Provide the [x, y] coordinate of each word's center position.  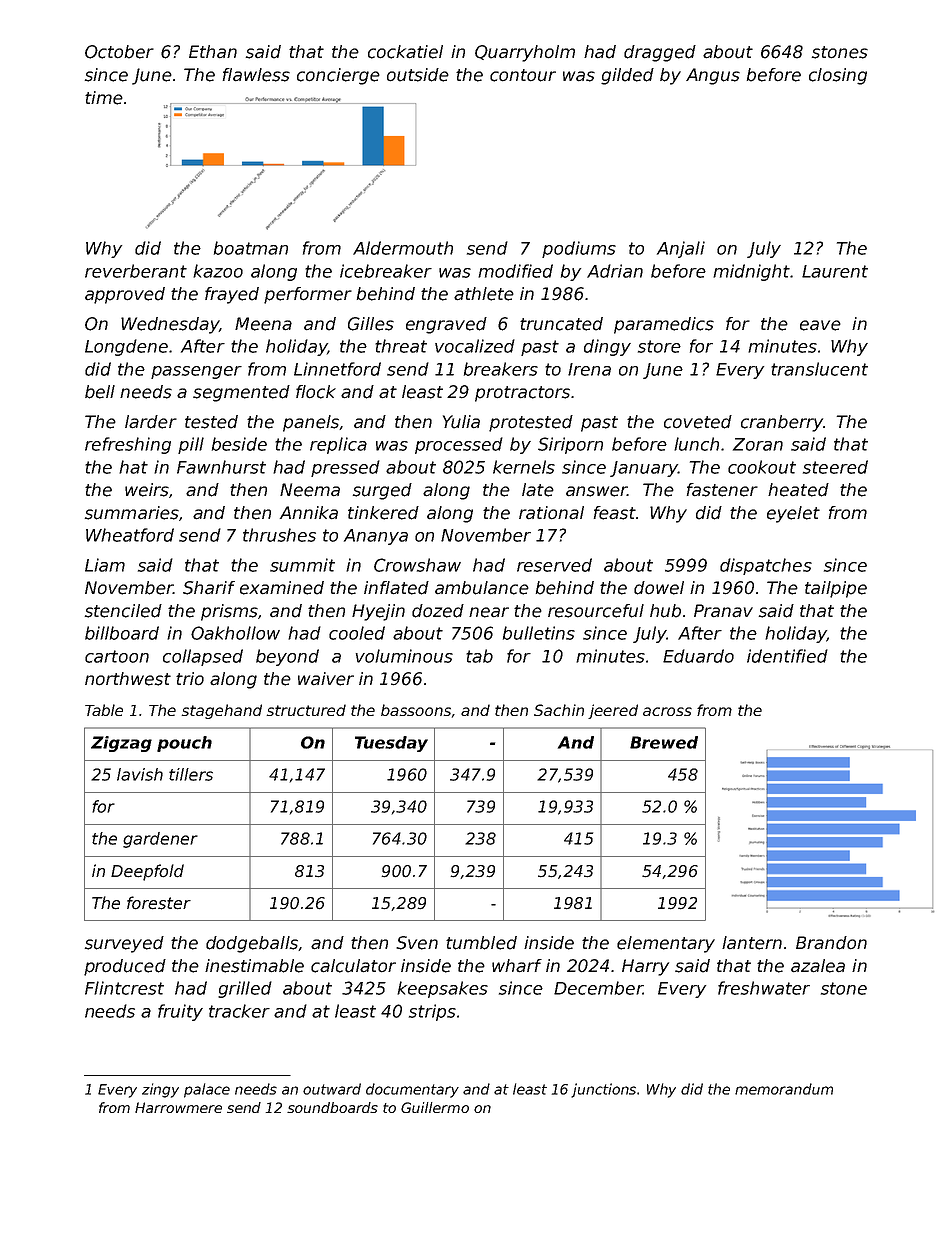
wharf [517, 966]
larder [151, 422]
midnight [751, 272]
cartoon [117, 656]
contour [523, 75]
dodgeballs [252, 944]
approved [125, 295]
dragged [660, 53]
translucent [819, 369]
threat [401, 346]
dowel [659, 588]
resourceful [596, 611]
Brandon [831, 943]
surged [382, 491]
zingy [160, 1090]
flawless [256, 75]
